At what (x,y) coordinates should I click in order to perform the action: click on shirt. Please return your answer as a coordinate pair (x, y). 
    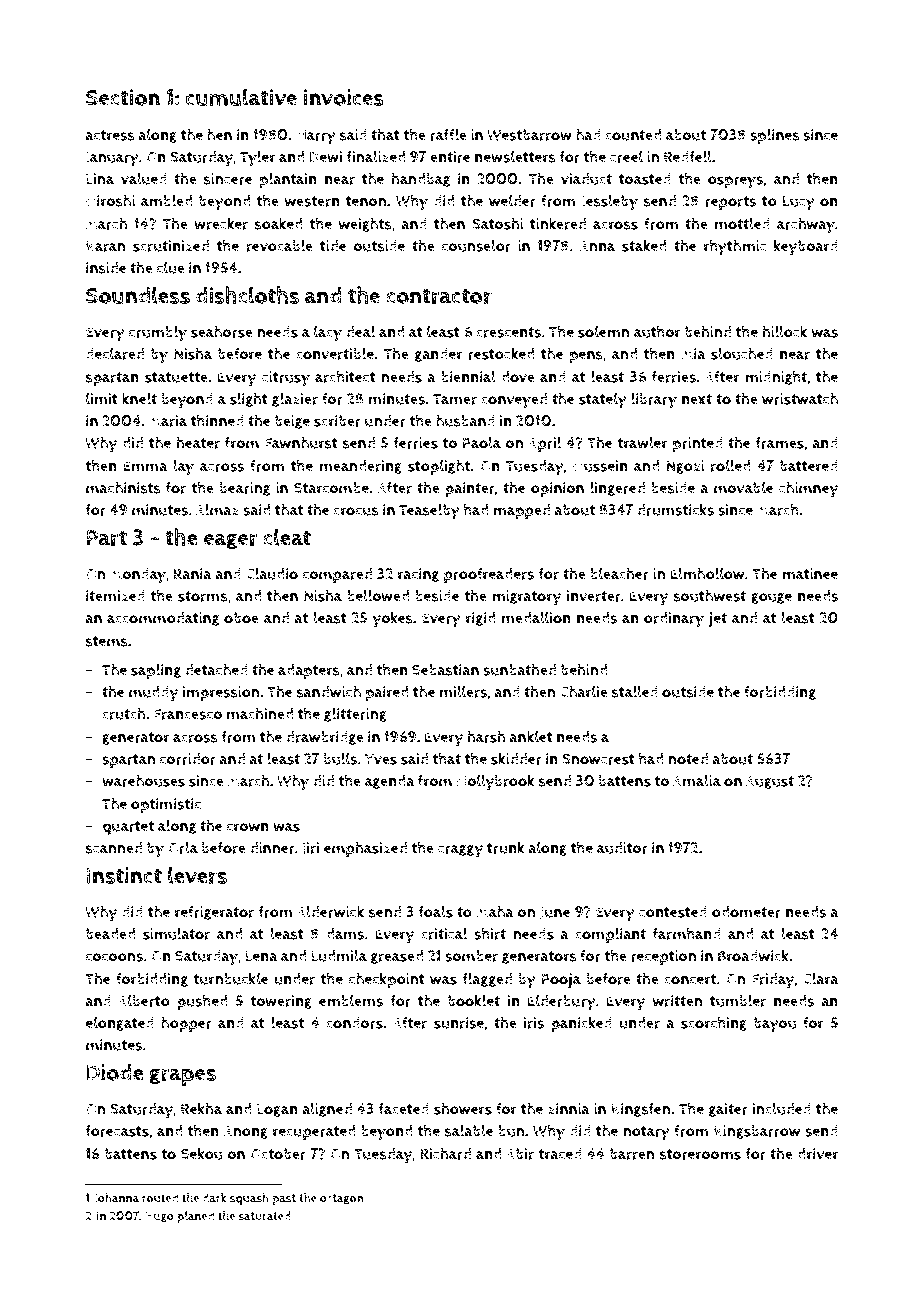
    Looking at the image, I should click on (490, 933).
